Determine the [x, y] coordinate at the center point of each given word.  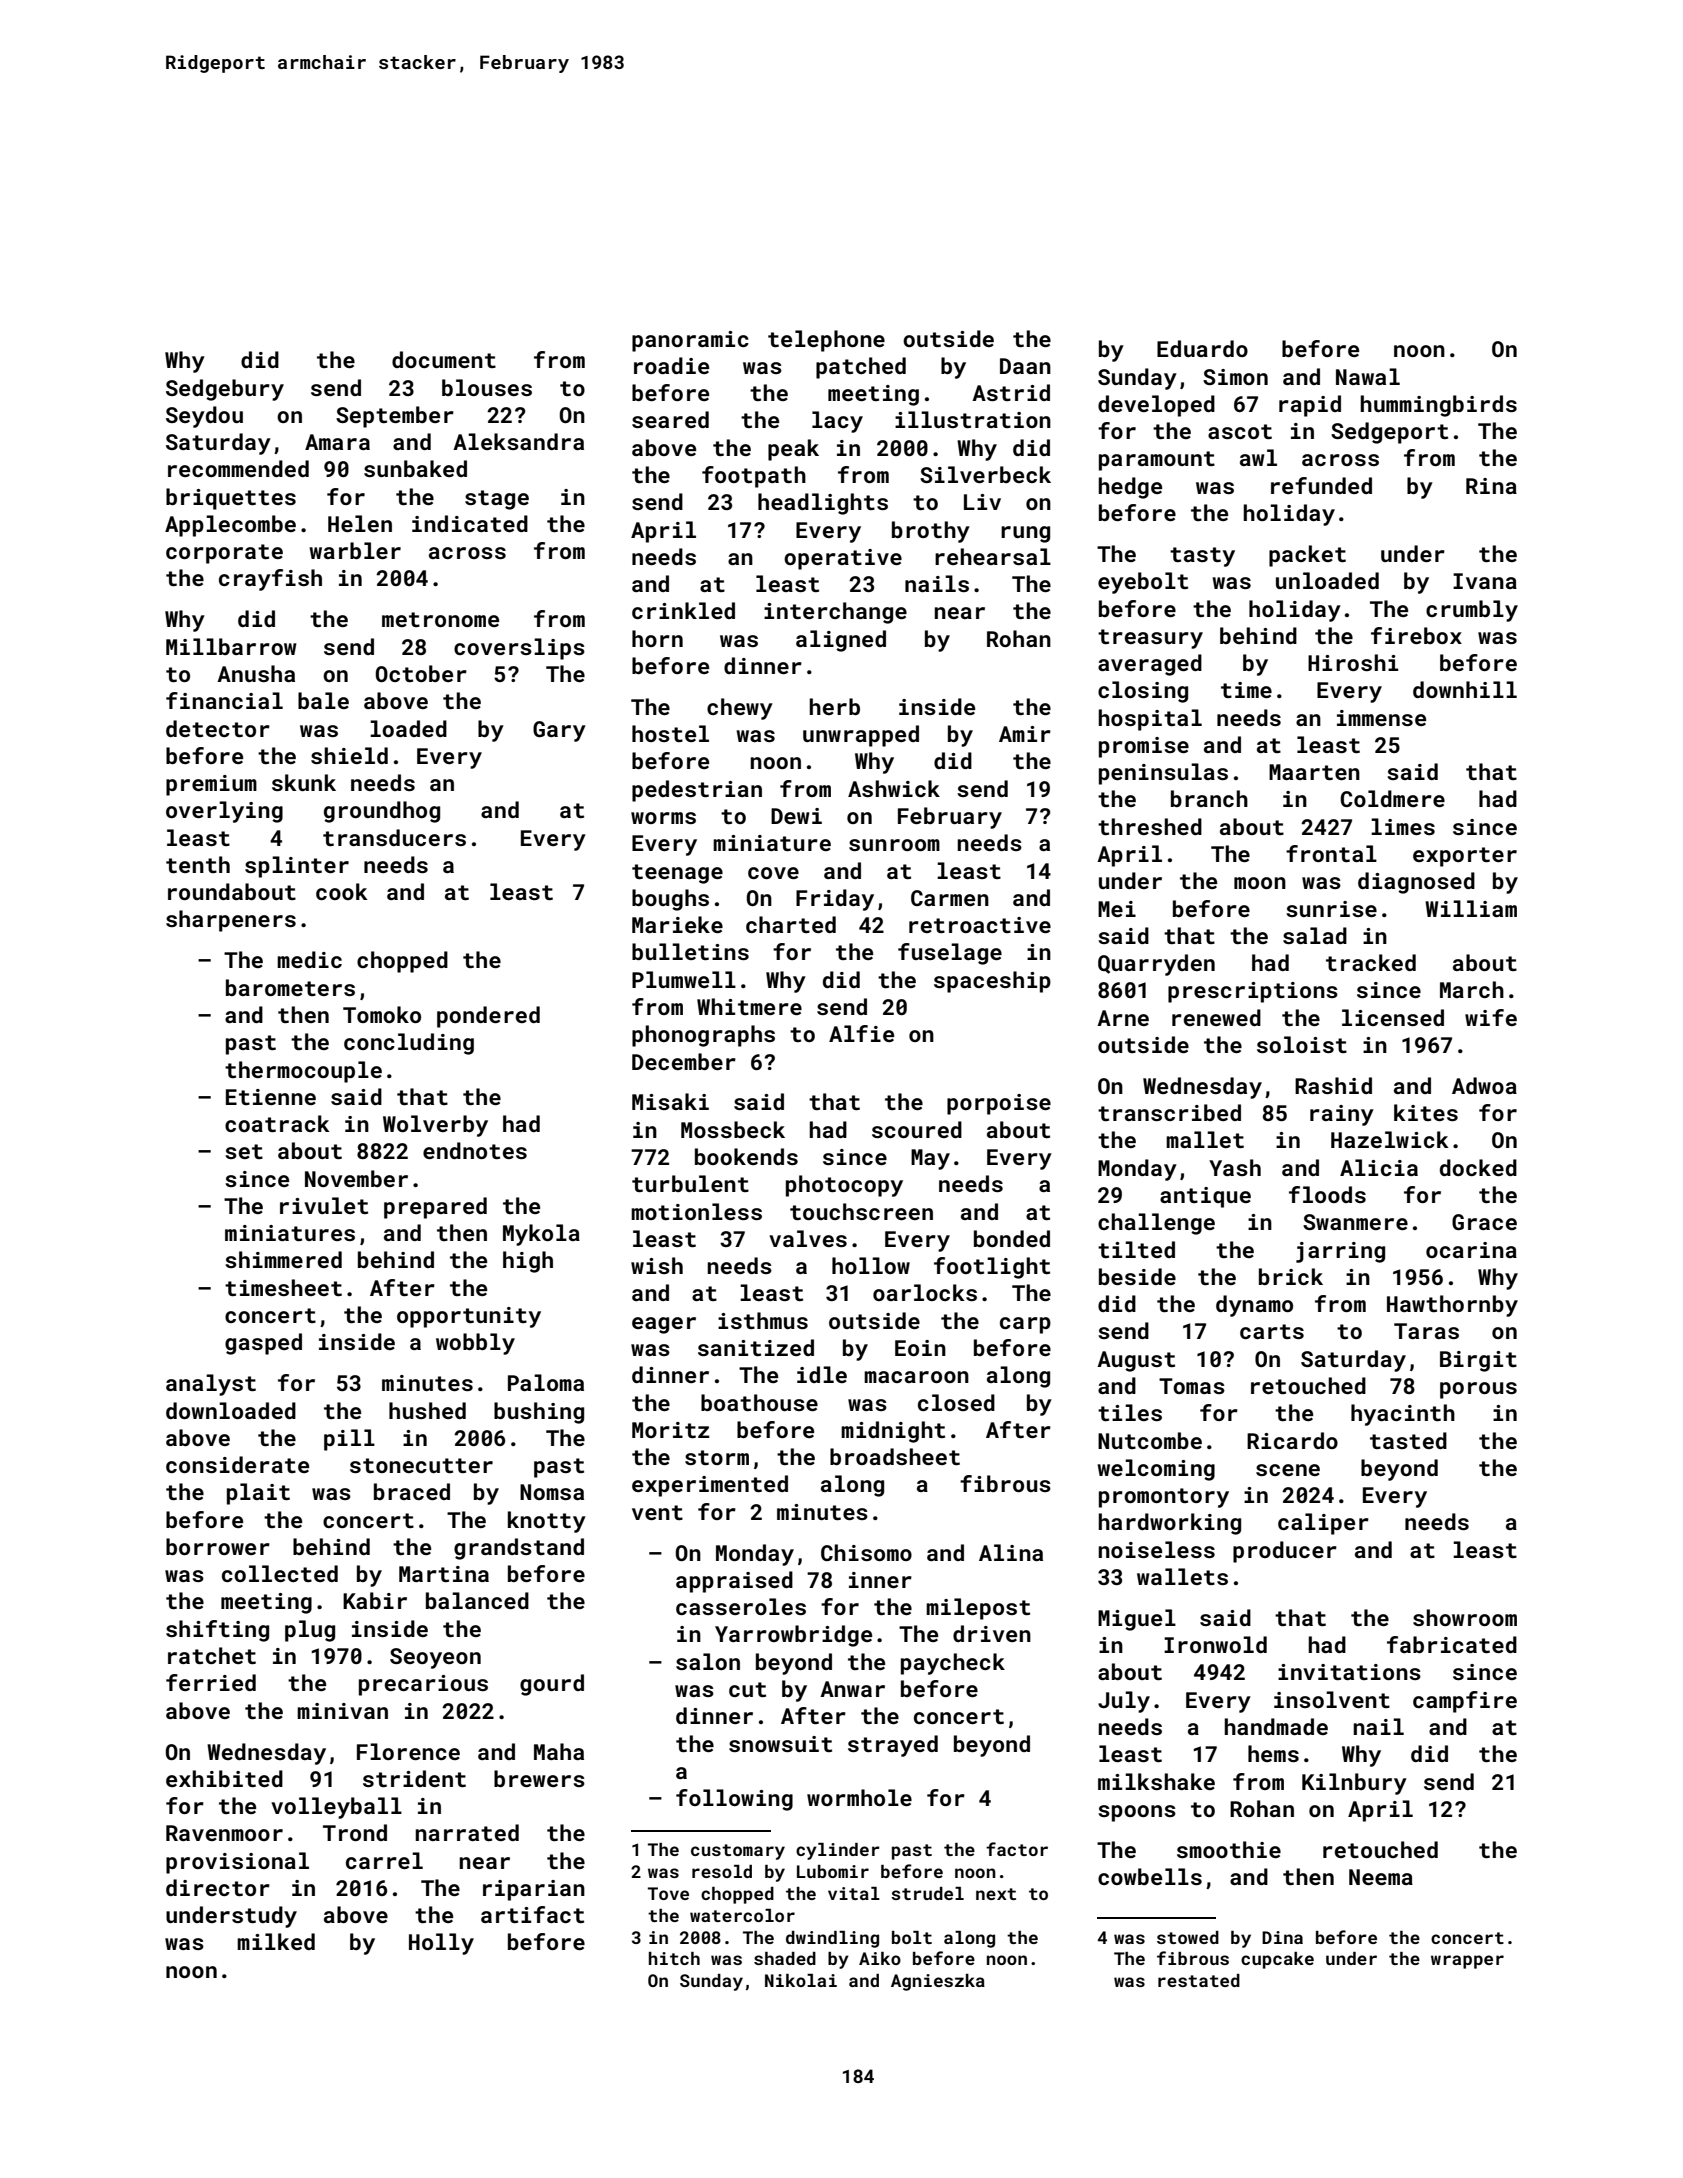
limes [1403, 826]
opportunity [469, 1317]
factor [1017, 1849]
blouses [487, 387]
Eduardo [1202, 348]
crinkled [683, 610]
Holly [441, 1944]
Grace [1484, 1222]
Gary [559, 731]
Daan [1025, 366]
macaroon [916, 1377]
